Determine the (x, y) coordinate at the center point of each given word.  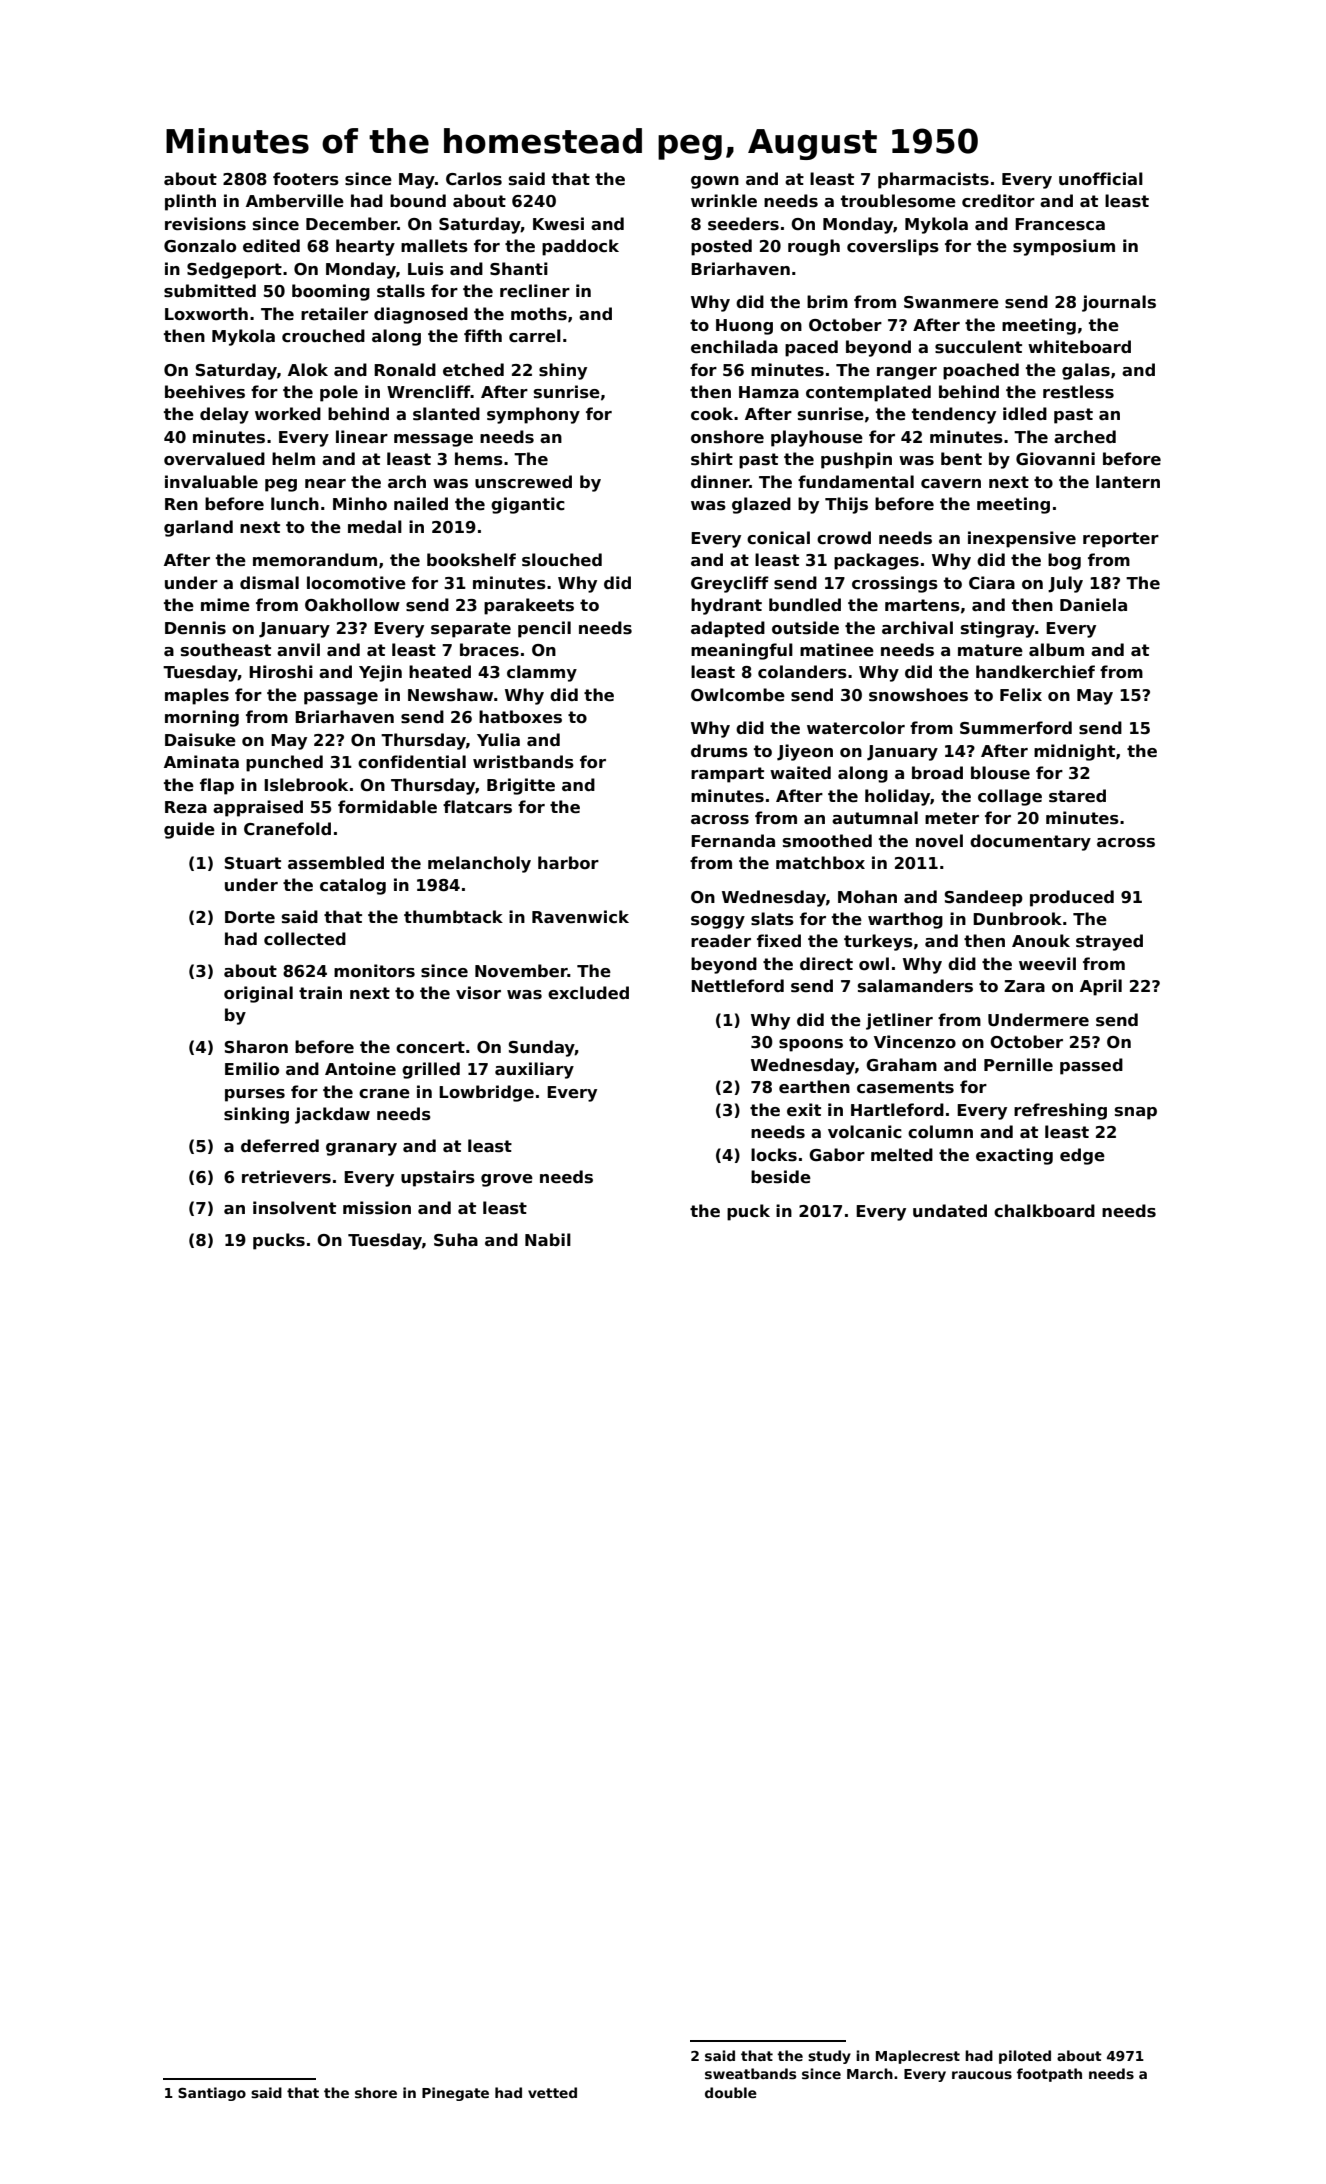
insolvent (294, 1208)
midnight (1074, 752)
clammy (542, 673)
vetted (552, 2092)
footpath (1049, 2075)
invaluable (211, 482)
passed (1091, 1066)
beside (781, 1177)
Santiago (212, 2094)
